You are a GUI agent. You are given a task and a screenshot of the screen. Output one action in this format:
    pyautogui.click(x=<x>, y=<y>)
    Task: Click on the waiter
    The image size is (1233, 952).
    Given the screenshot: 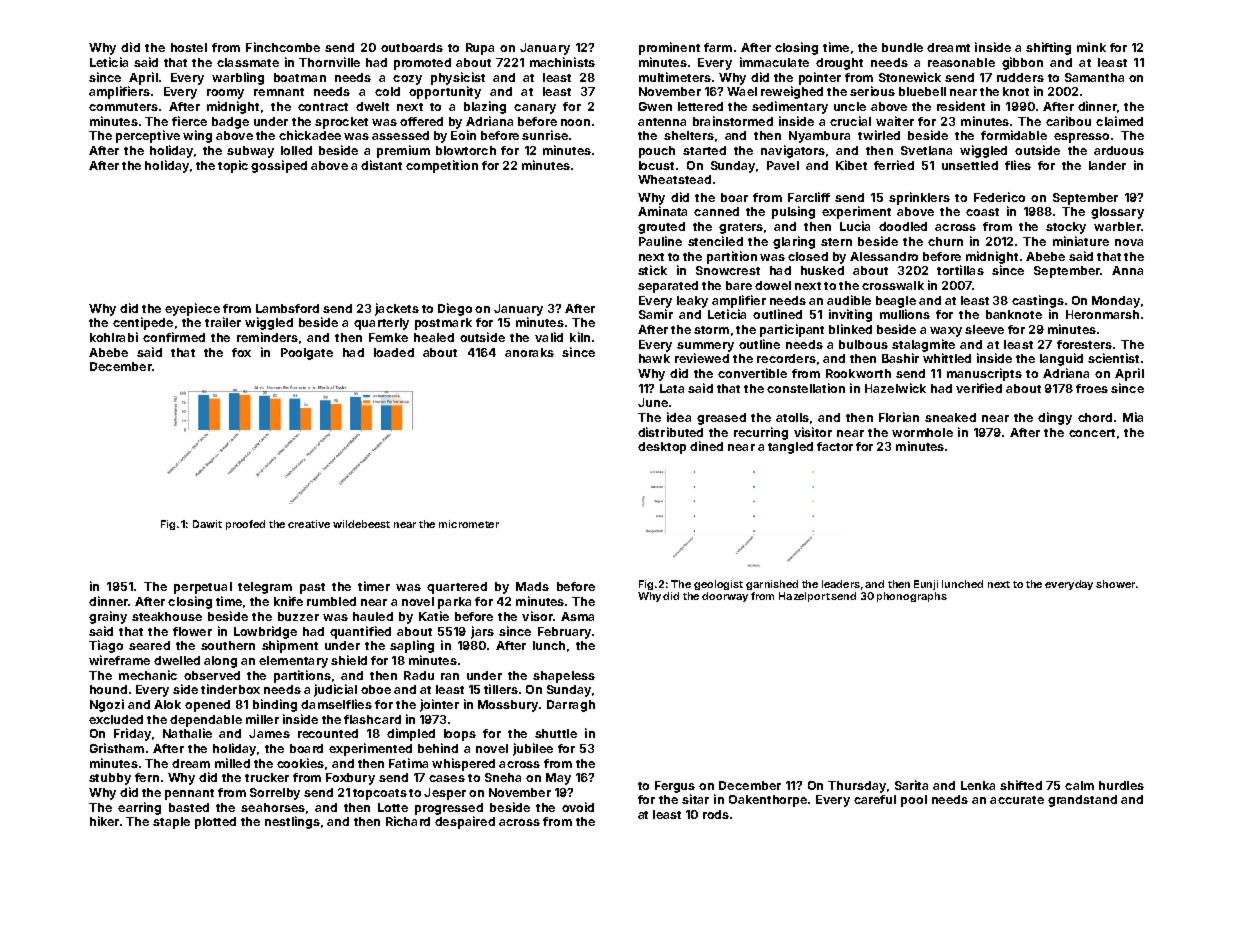 What is the action you would take?
    pyautogui.click(x=895, y=121)
